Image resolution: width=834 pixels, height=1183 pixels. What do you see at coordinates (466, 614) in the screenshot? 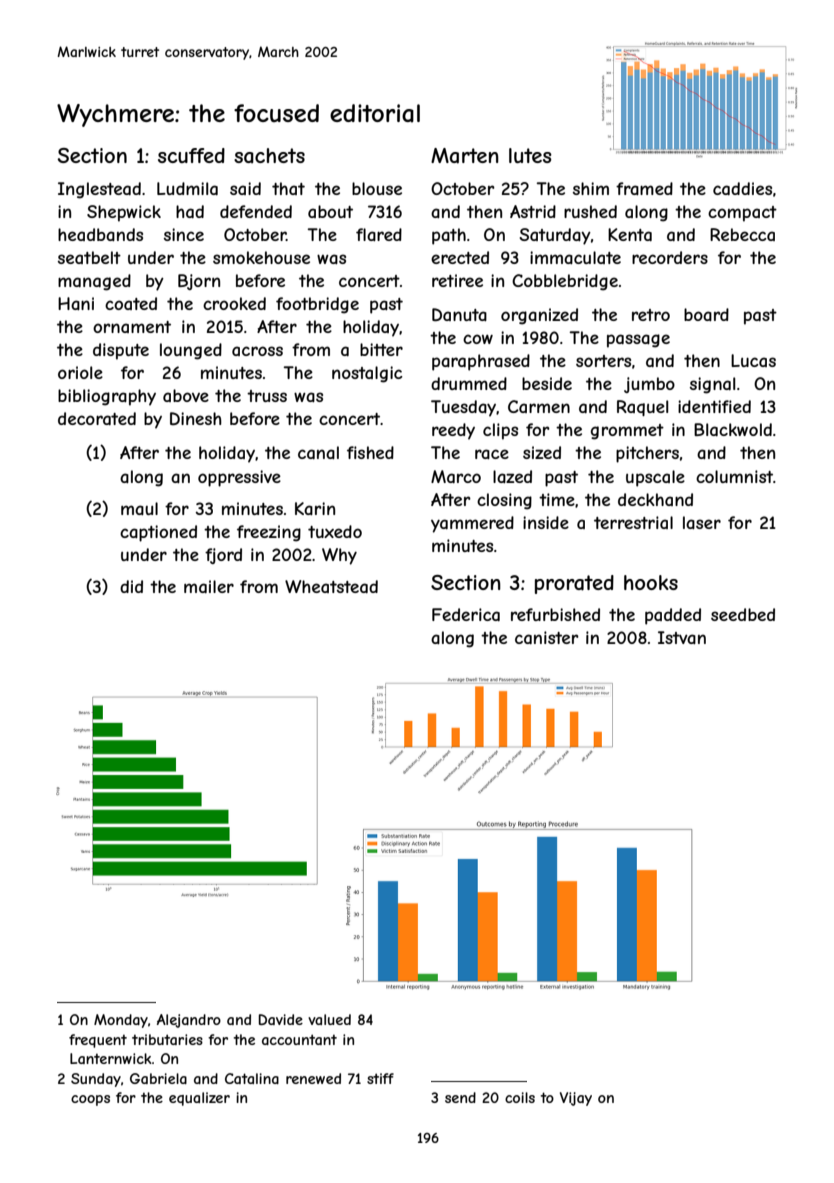
I see `Federica` at bounding box center [466, 614].
